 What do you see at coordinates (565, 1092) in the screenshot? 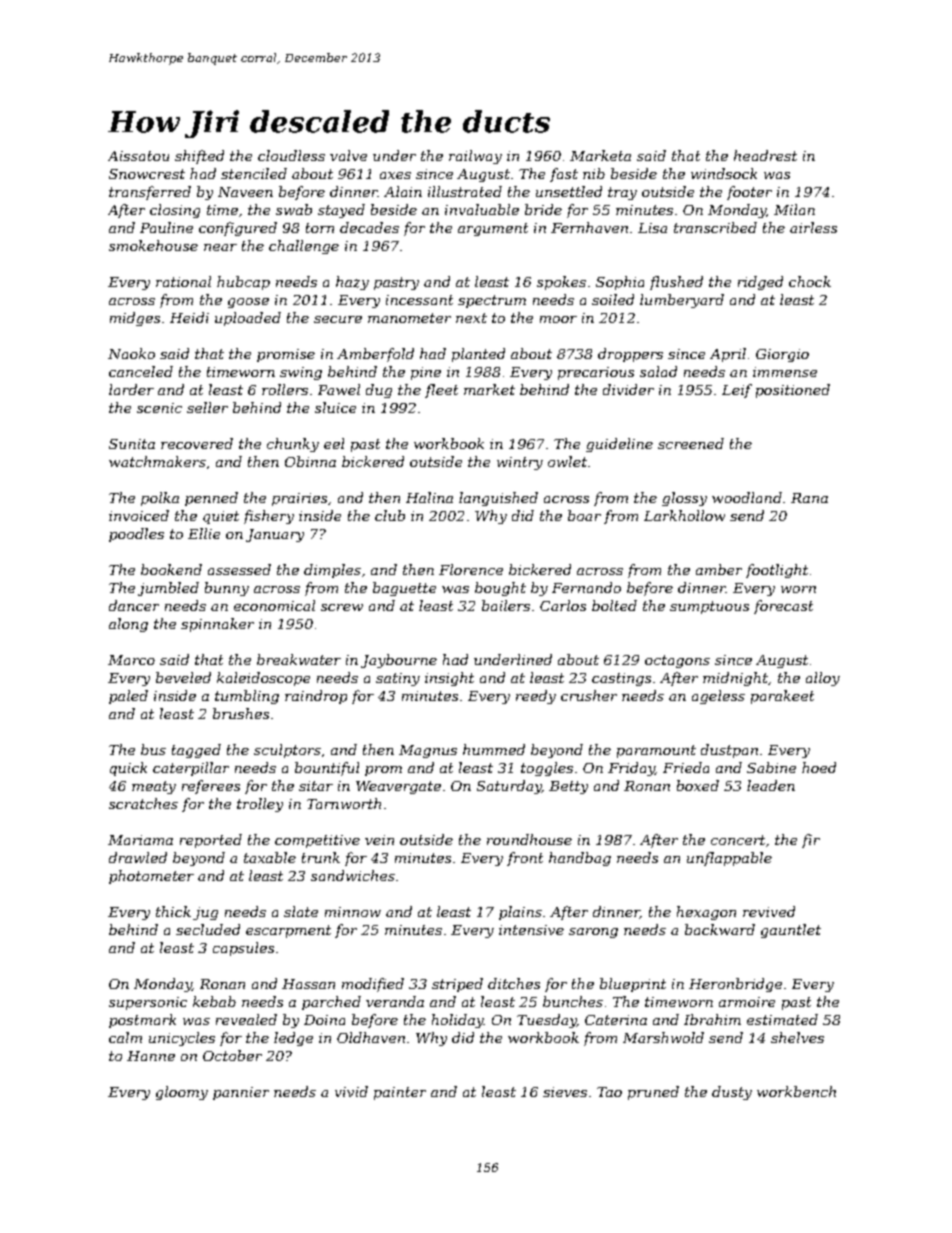
I see `sieves` at bounding box center [565, 1092].
